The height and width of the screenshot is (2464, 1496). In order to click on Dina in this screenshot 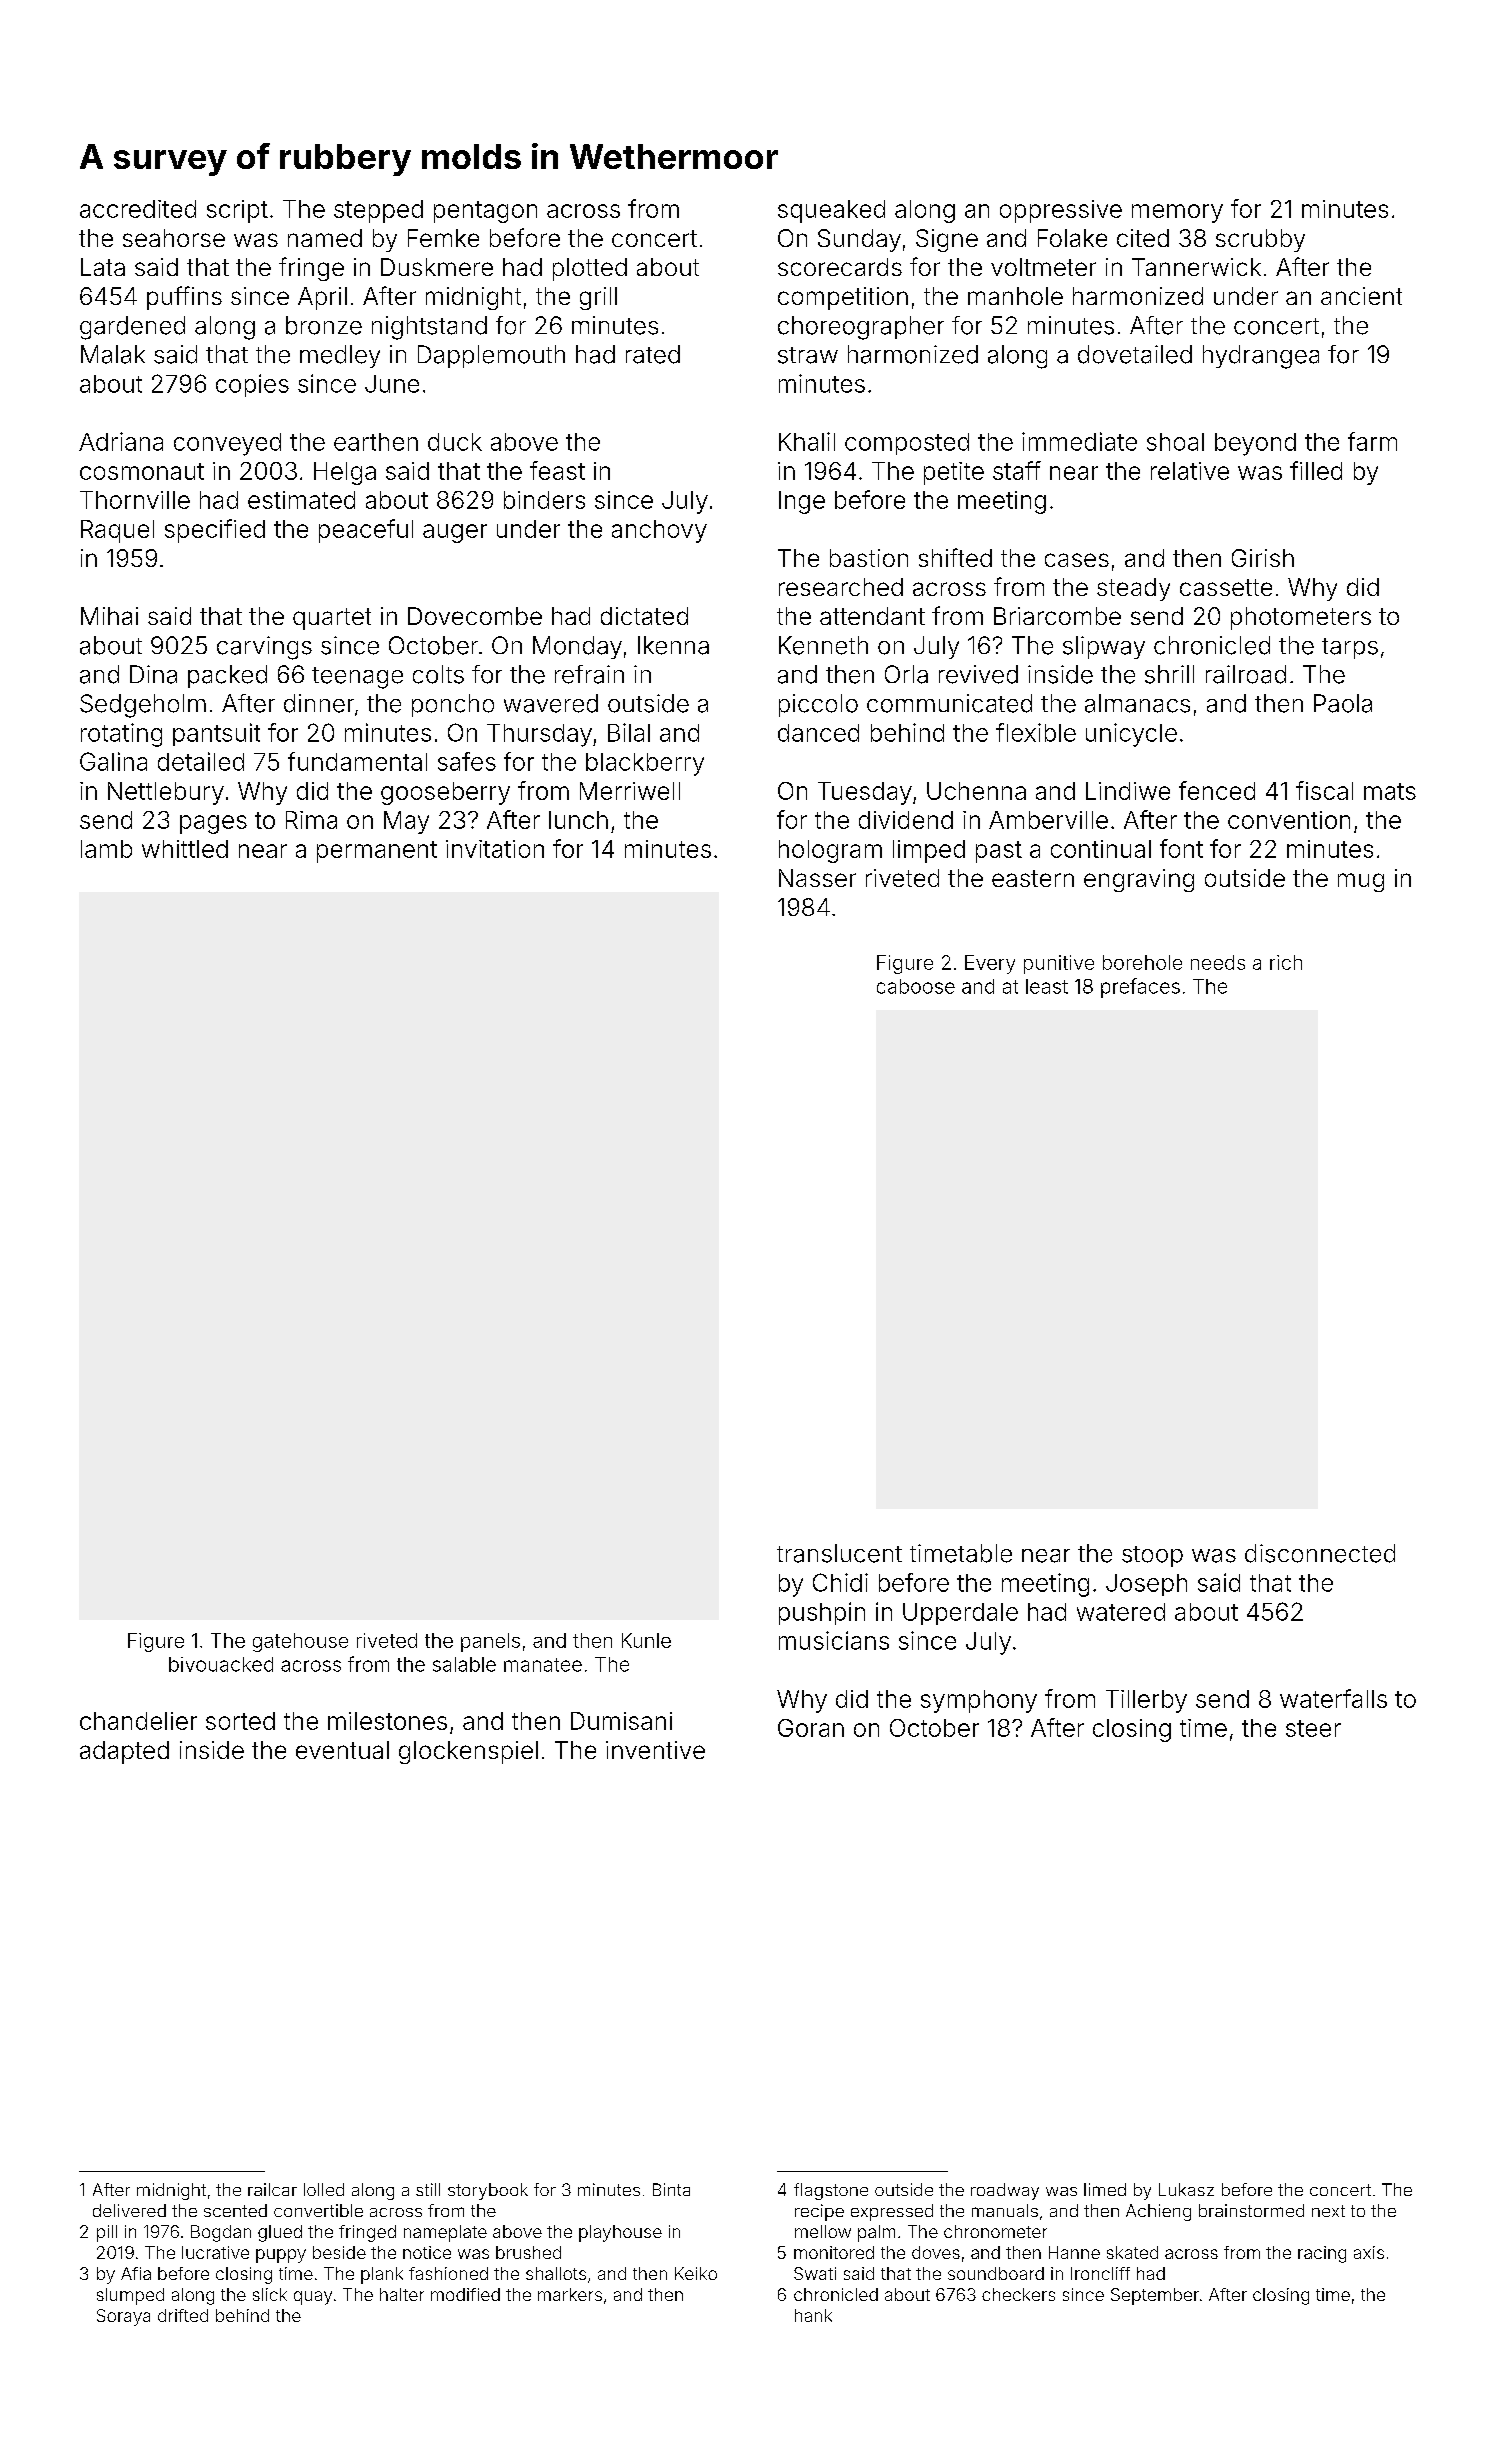, I will do `click(153, 674)`.
